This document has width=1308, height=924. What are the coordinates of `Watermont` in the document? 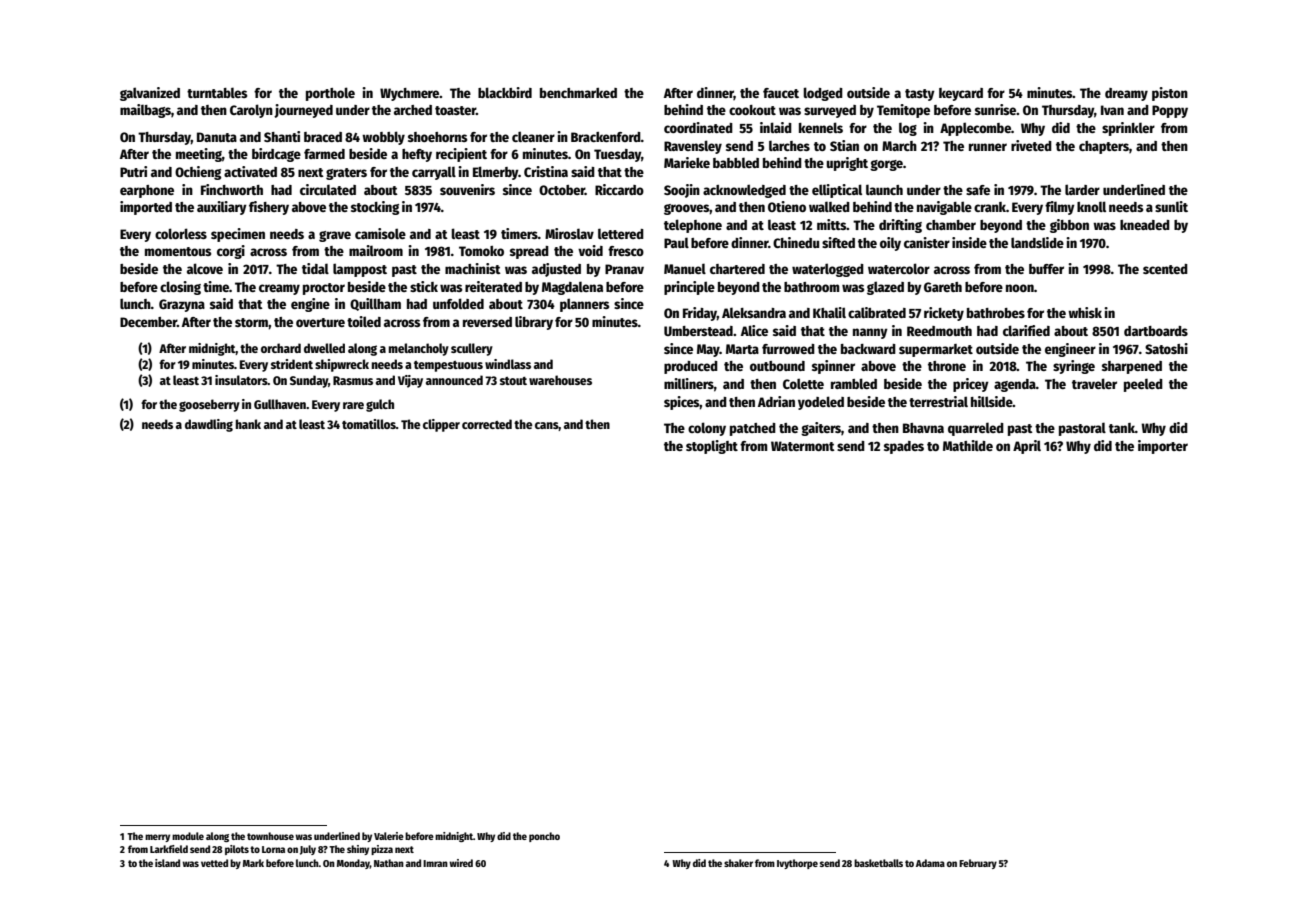 It's located at (803, 446).
